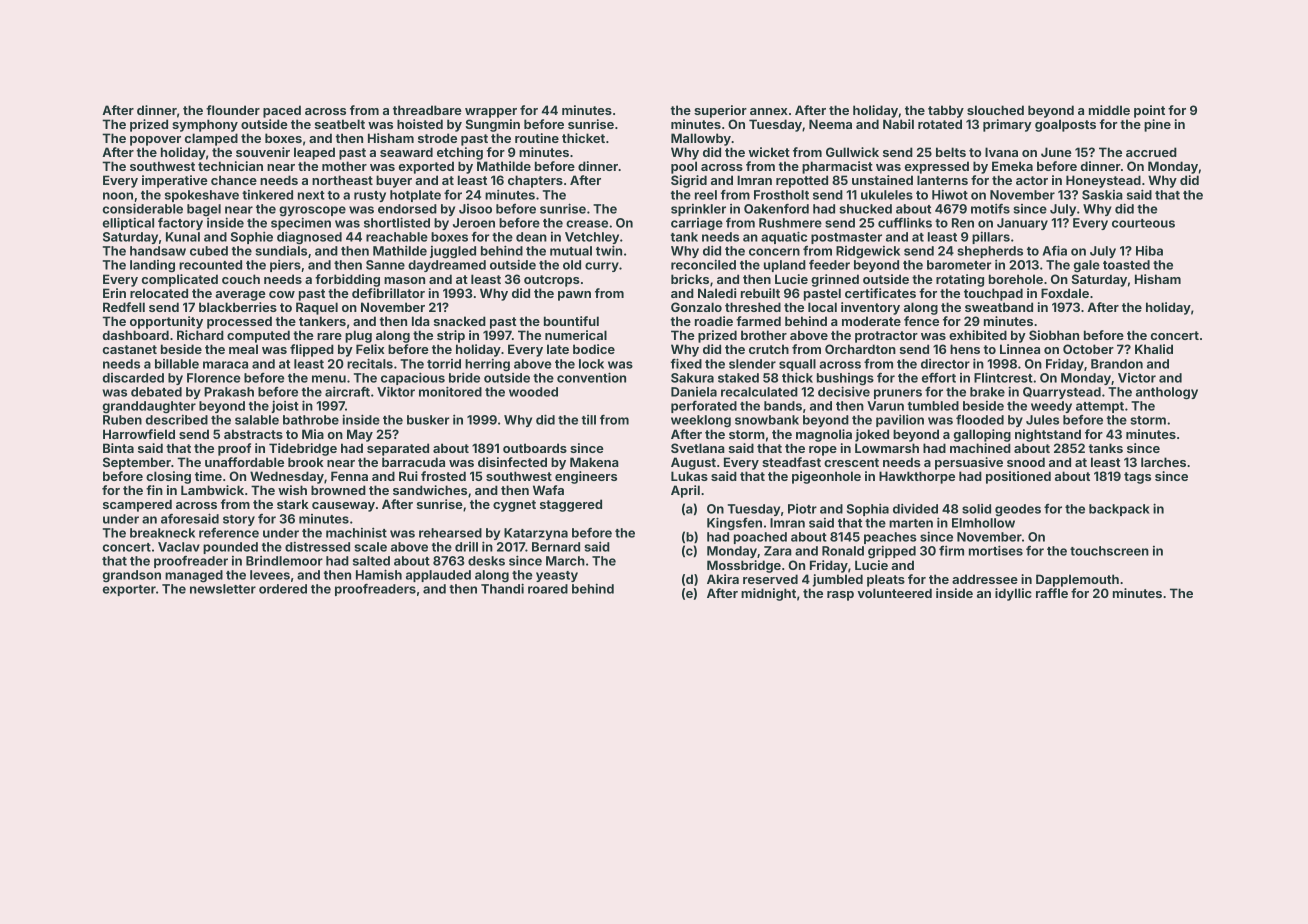 The height and width of the image is (924, 1308). What do you see at coordinates (1065, 293) in the image?
I see `Foxdale` at bounding box center [1065, 293].
